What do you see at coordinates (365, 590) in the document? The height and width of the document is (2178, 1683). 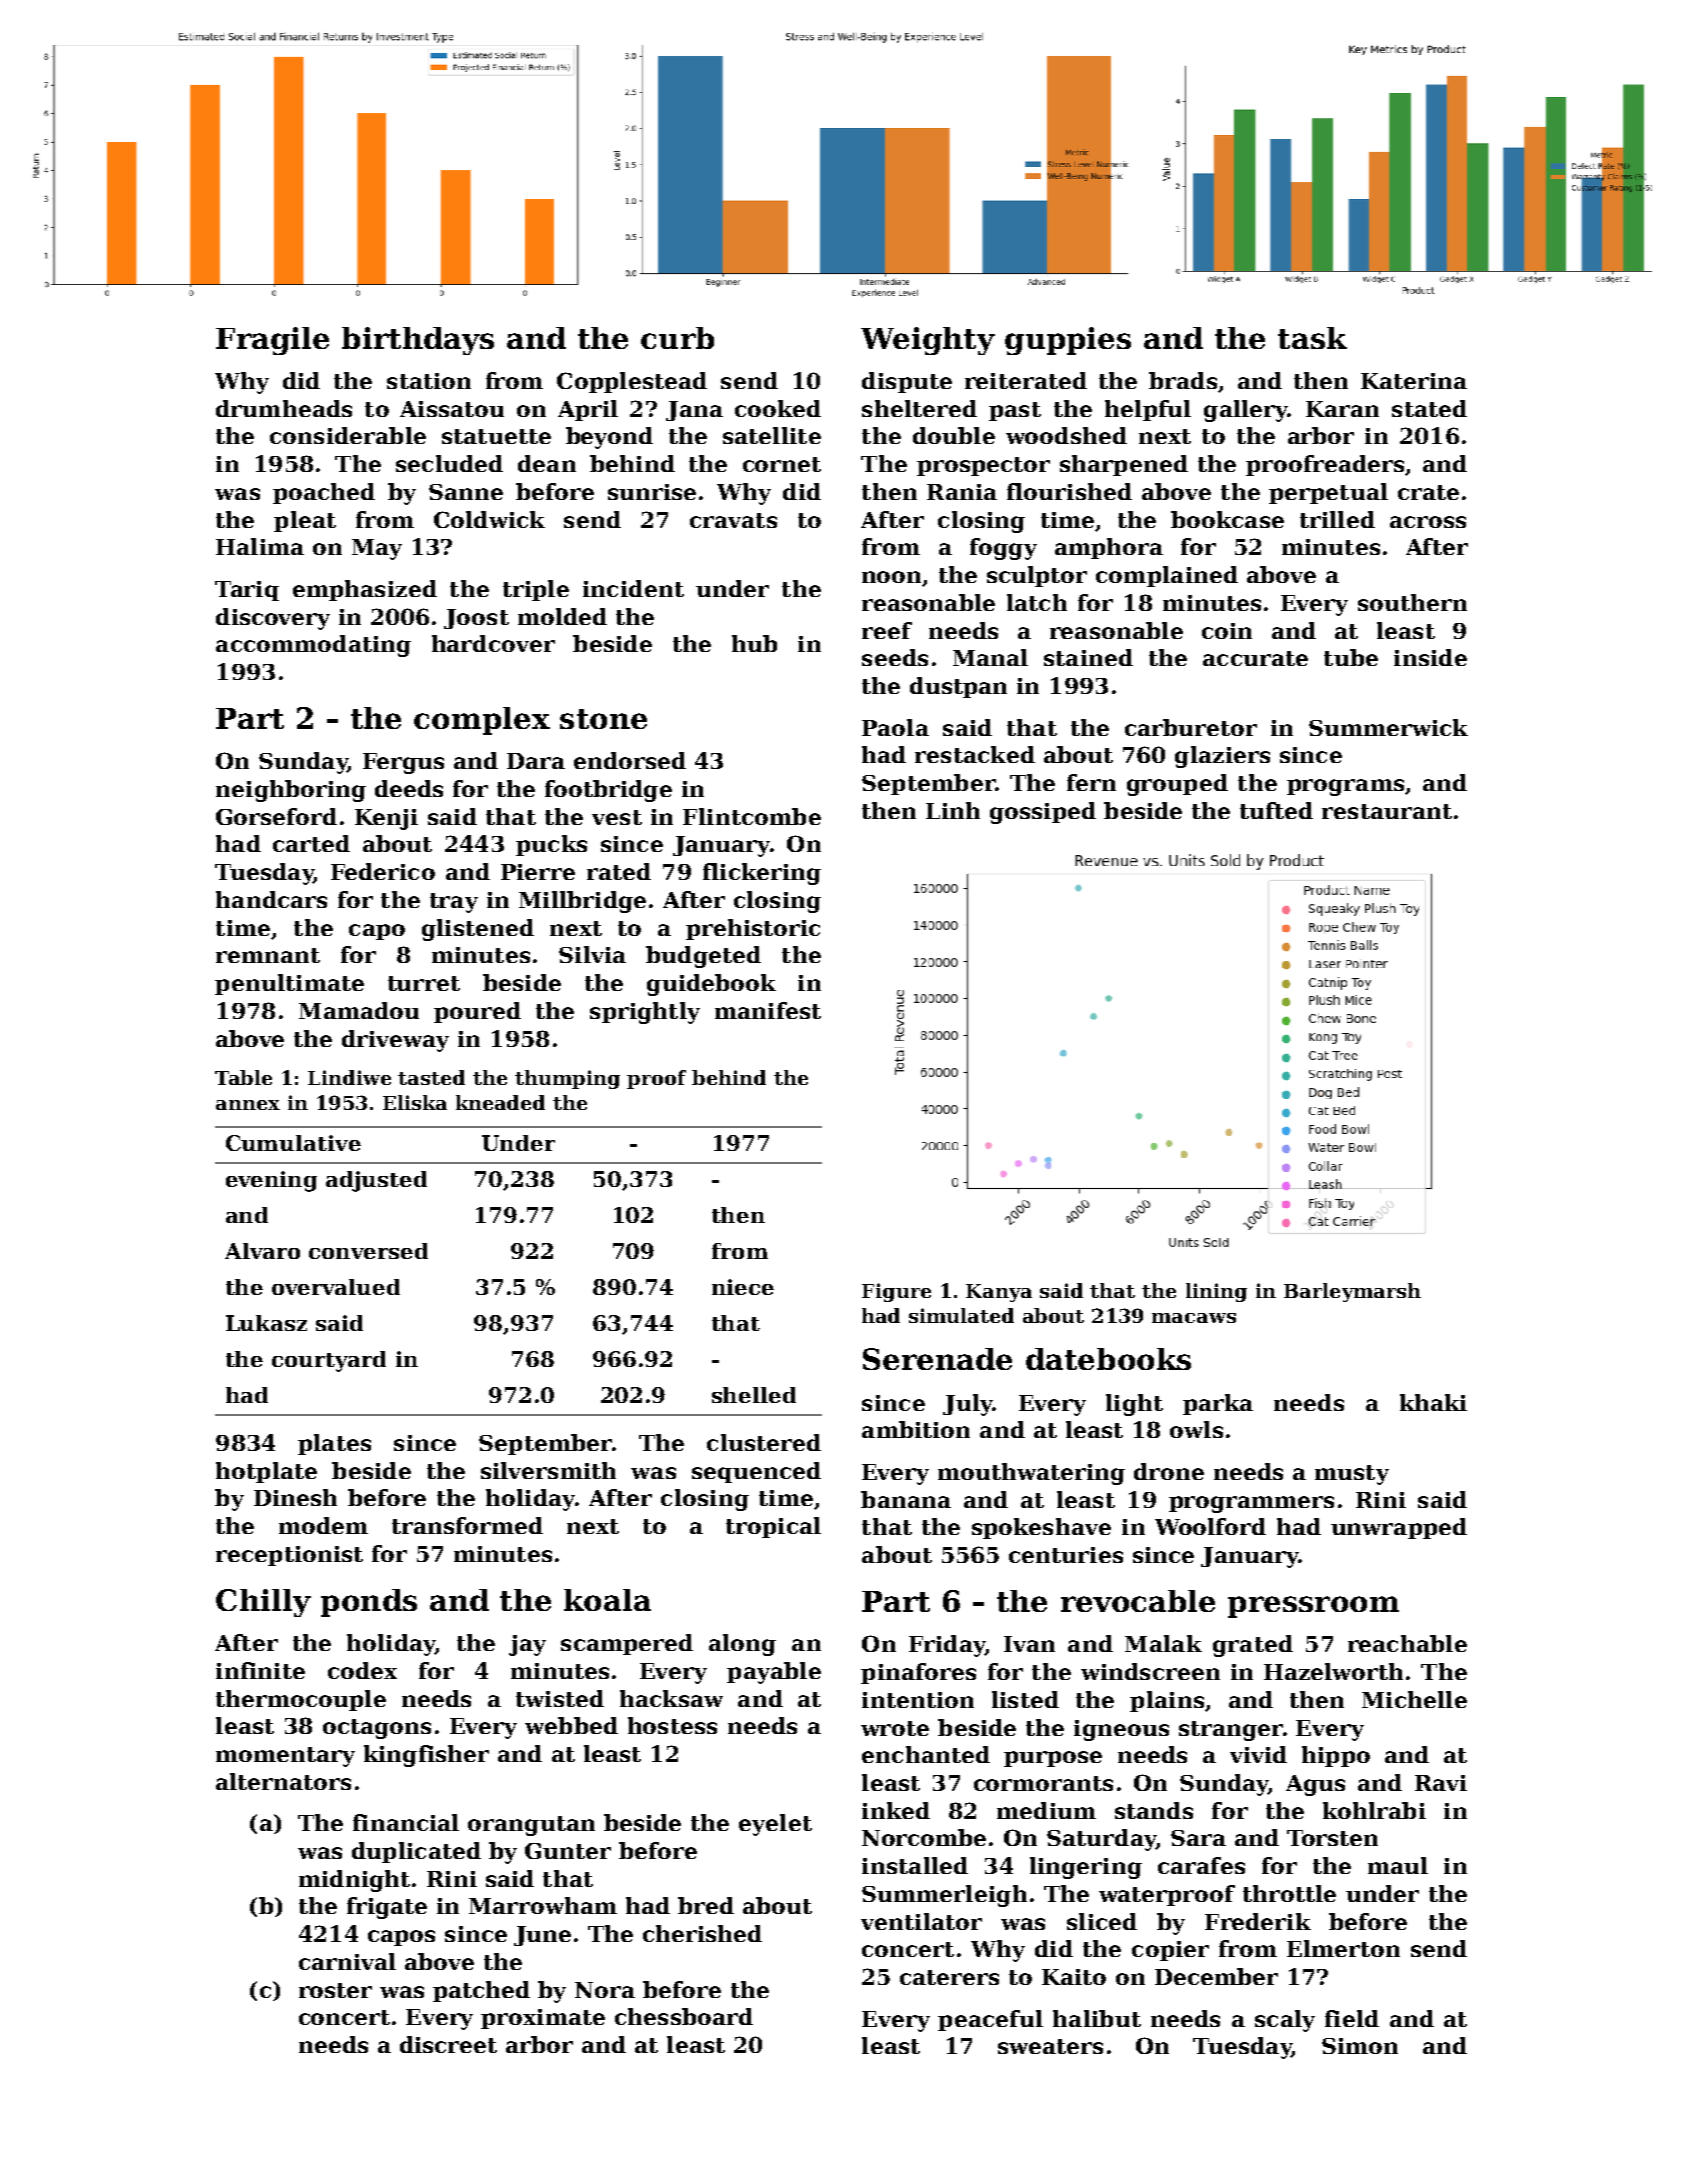 I see `emphasized` at bounding box center [365, 590].
